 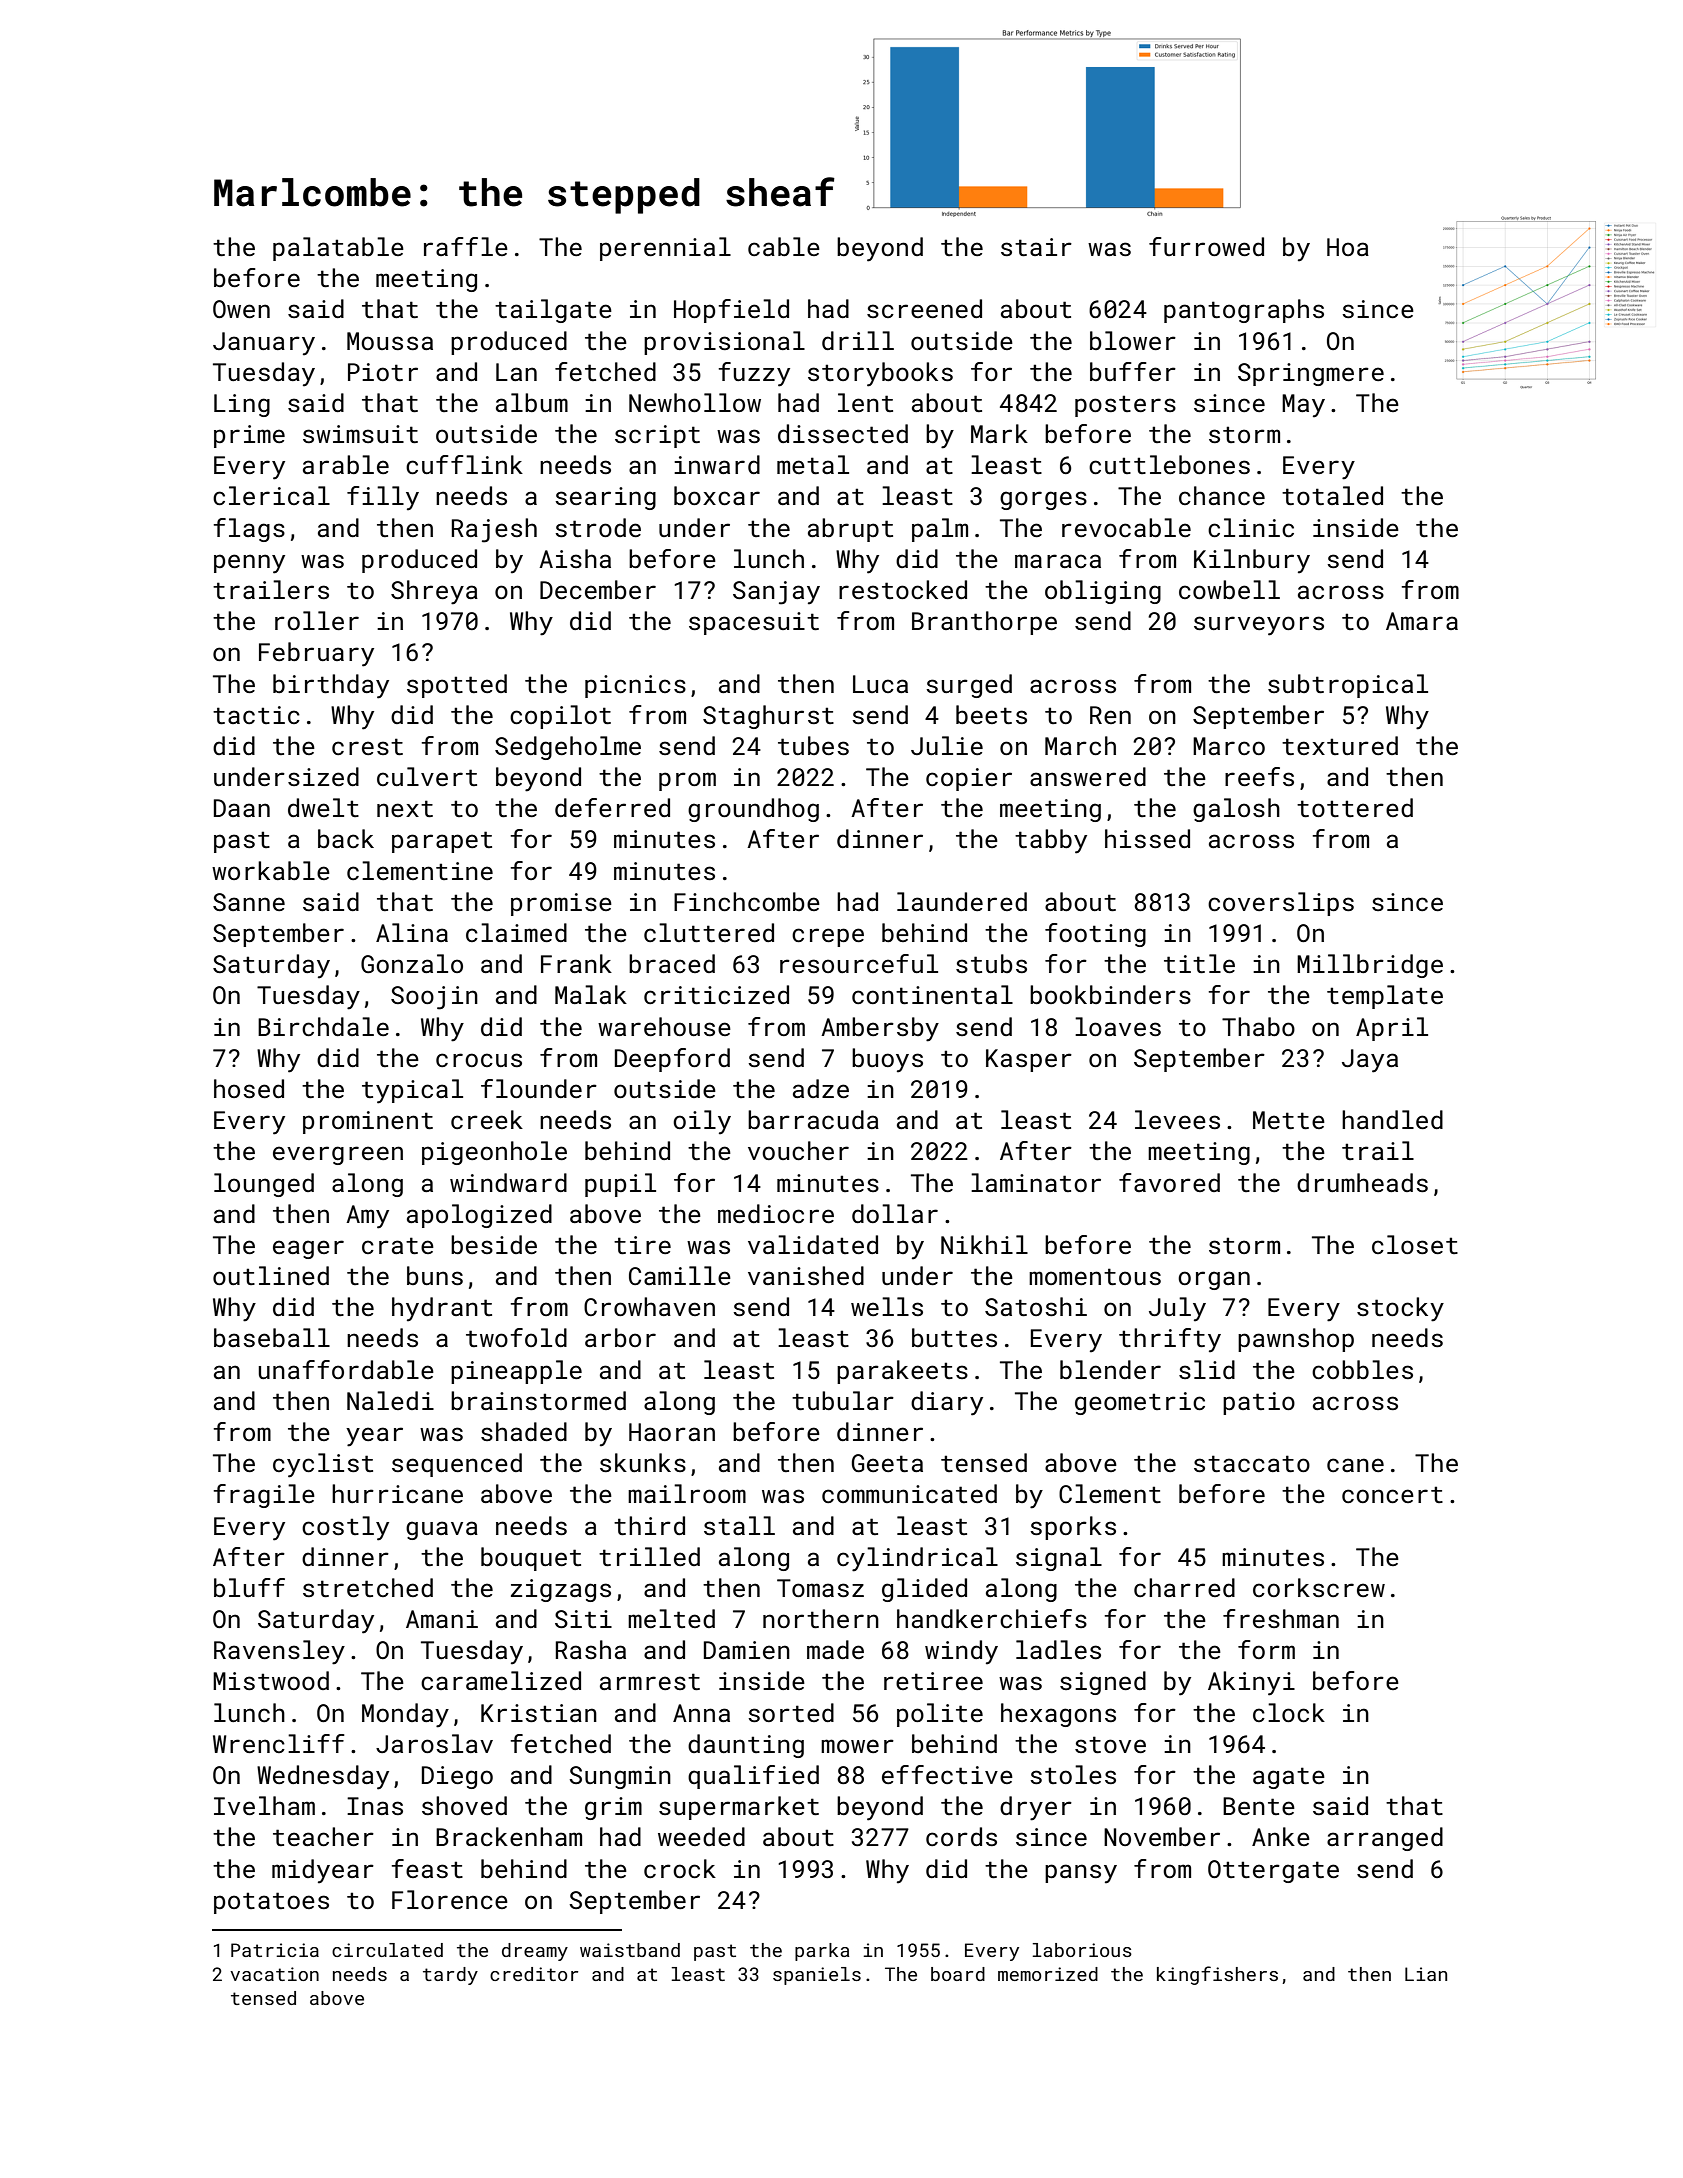 I want to click on stocky, so click(x=1400, y=1309).
